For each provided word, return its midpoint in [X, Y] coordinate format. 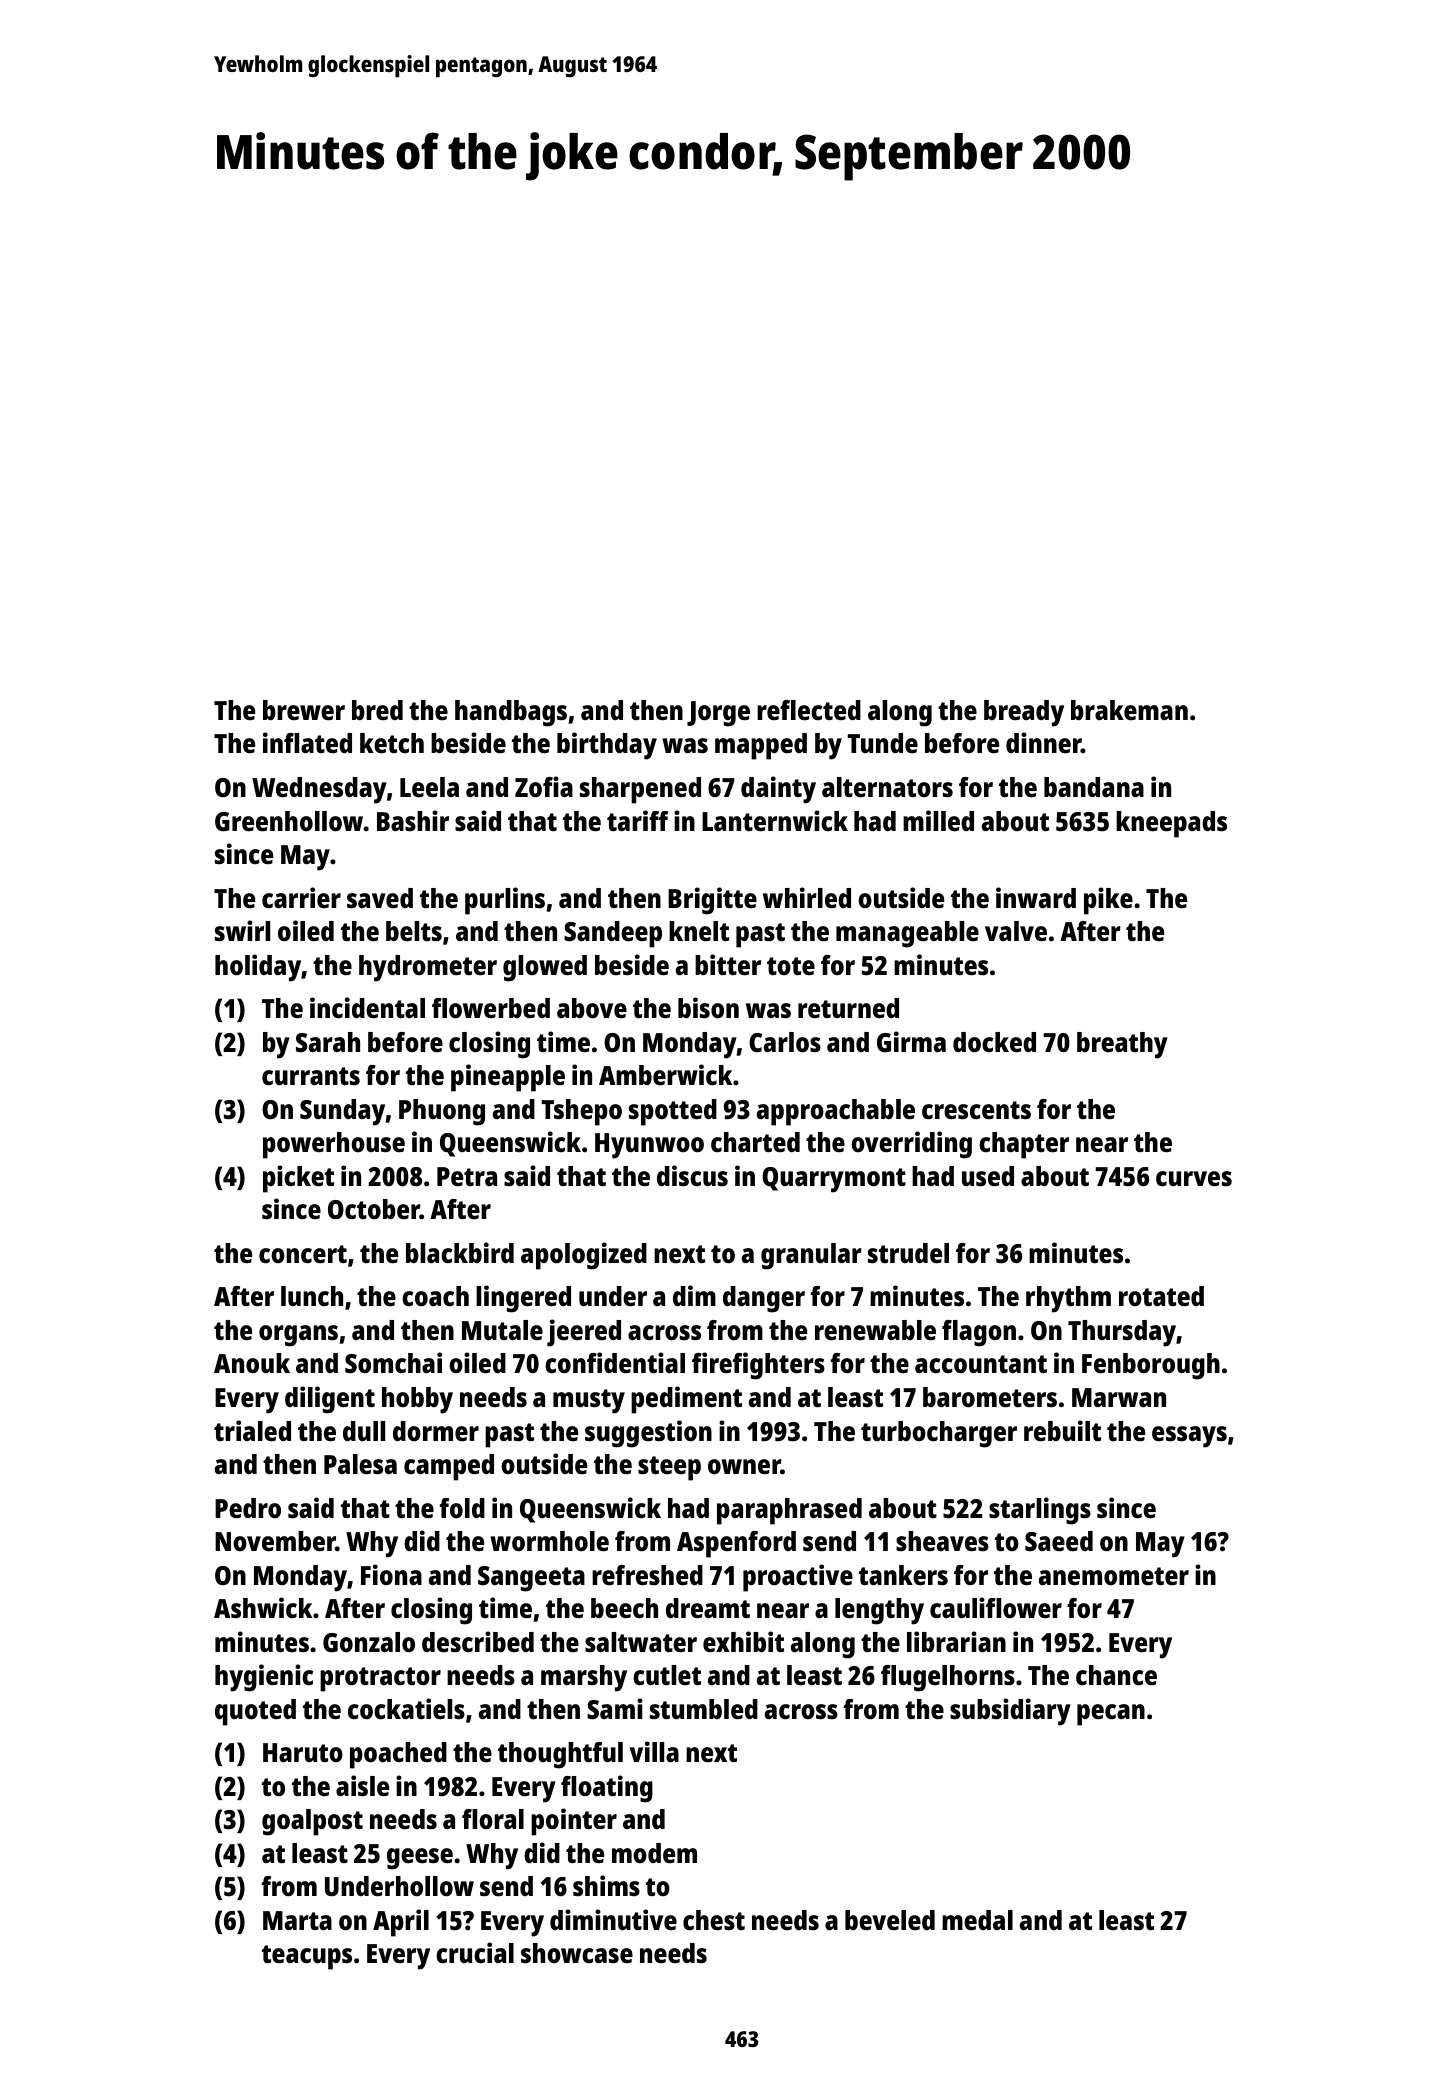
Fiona [391, 1574]
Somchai [393, 1362]
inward [1036, 897]
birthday [607, 746]
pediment [686, 1400]
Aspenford [736, 1544]
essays [1189, 1437]
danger [764, 1299]
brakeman [1129, 710]
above [592, 1008]
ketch [392, 743]
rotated [1161, 1296]
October [374, 1209]
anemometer [1114, 1576]
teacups [307, 1957]
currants [311, 1076]
